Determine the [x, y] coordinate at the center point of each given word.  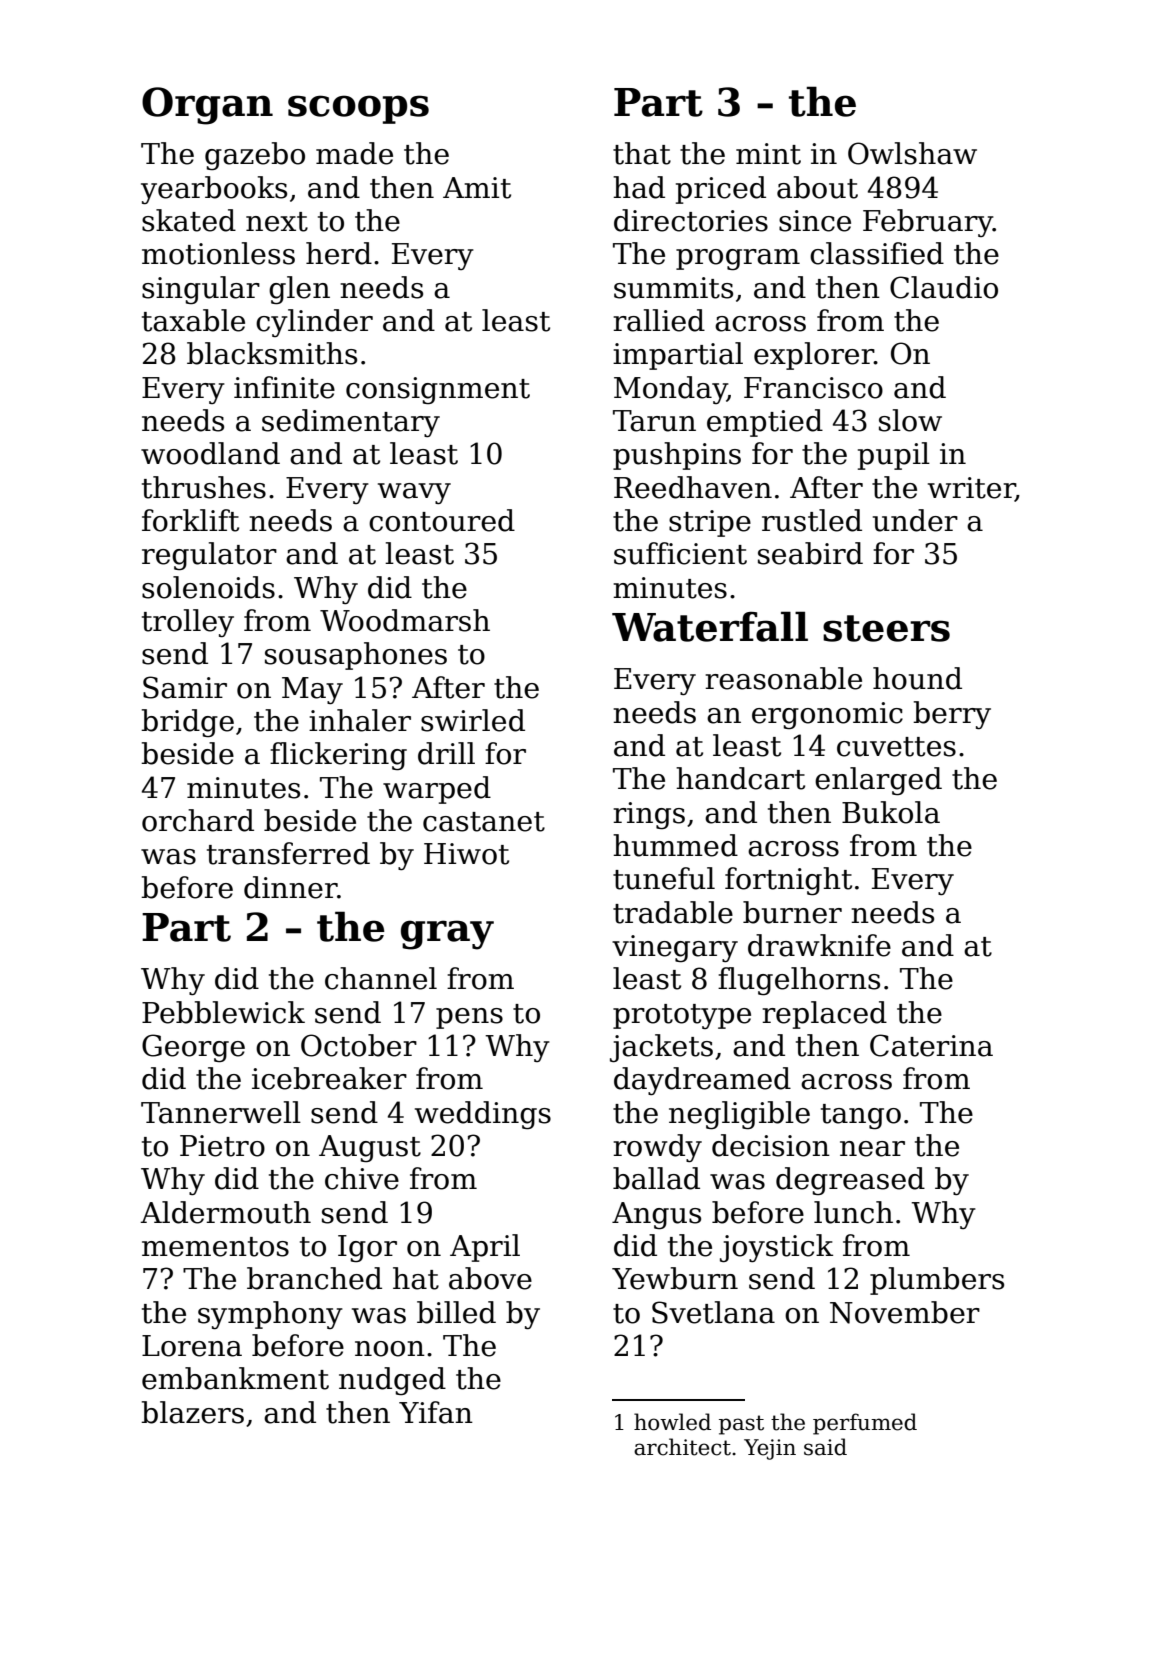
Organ [207, 106]
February [928, 223]
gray [447, 935]
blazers [192, 1412]
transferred [288, 853]
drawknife [819, 945]
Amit [477, 188]
